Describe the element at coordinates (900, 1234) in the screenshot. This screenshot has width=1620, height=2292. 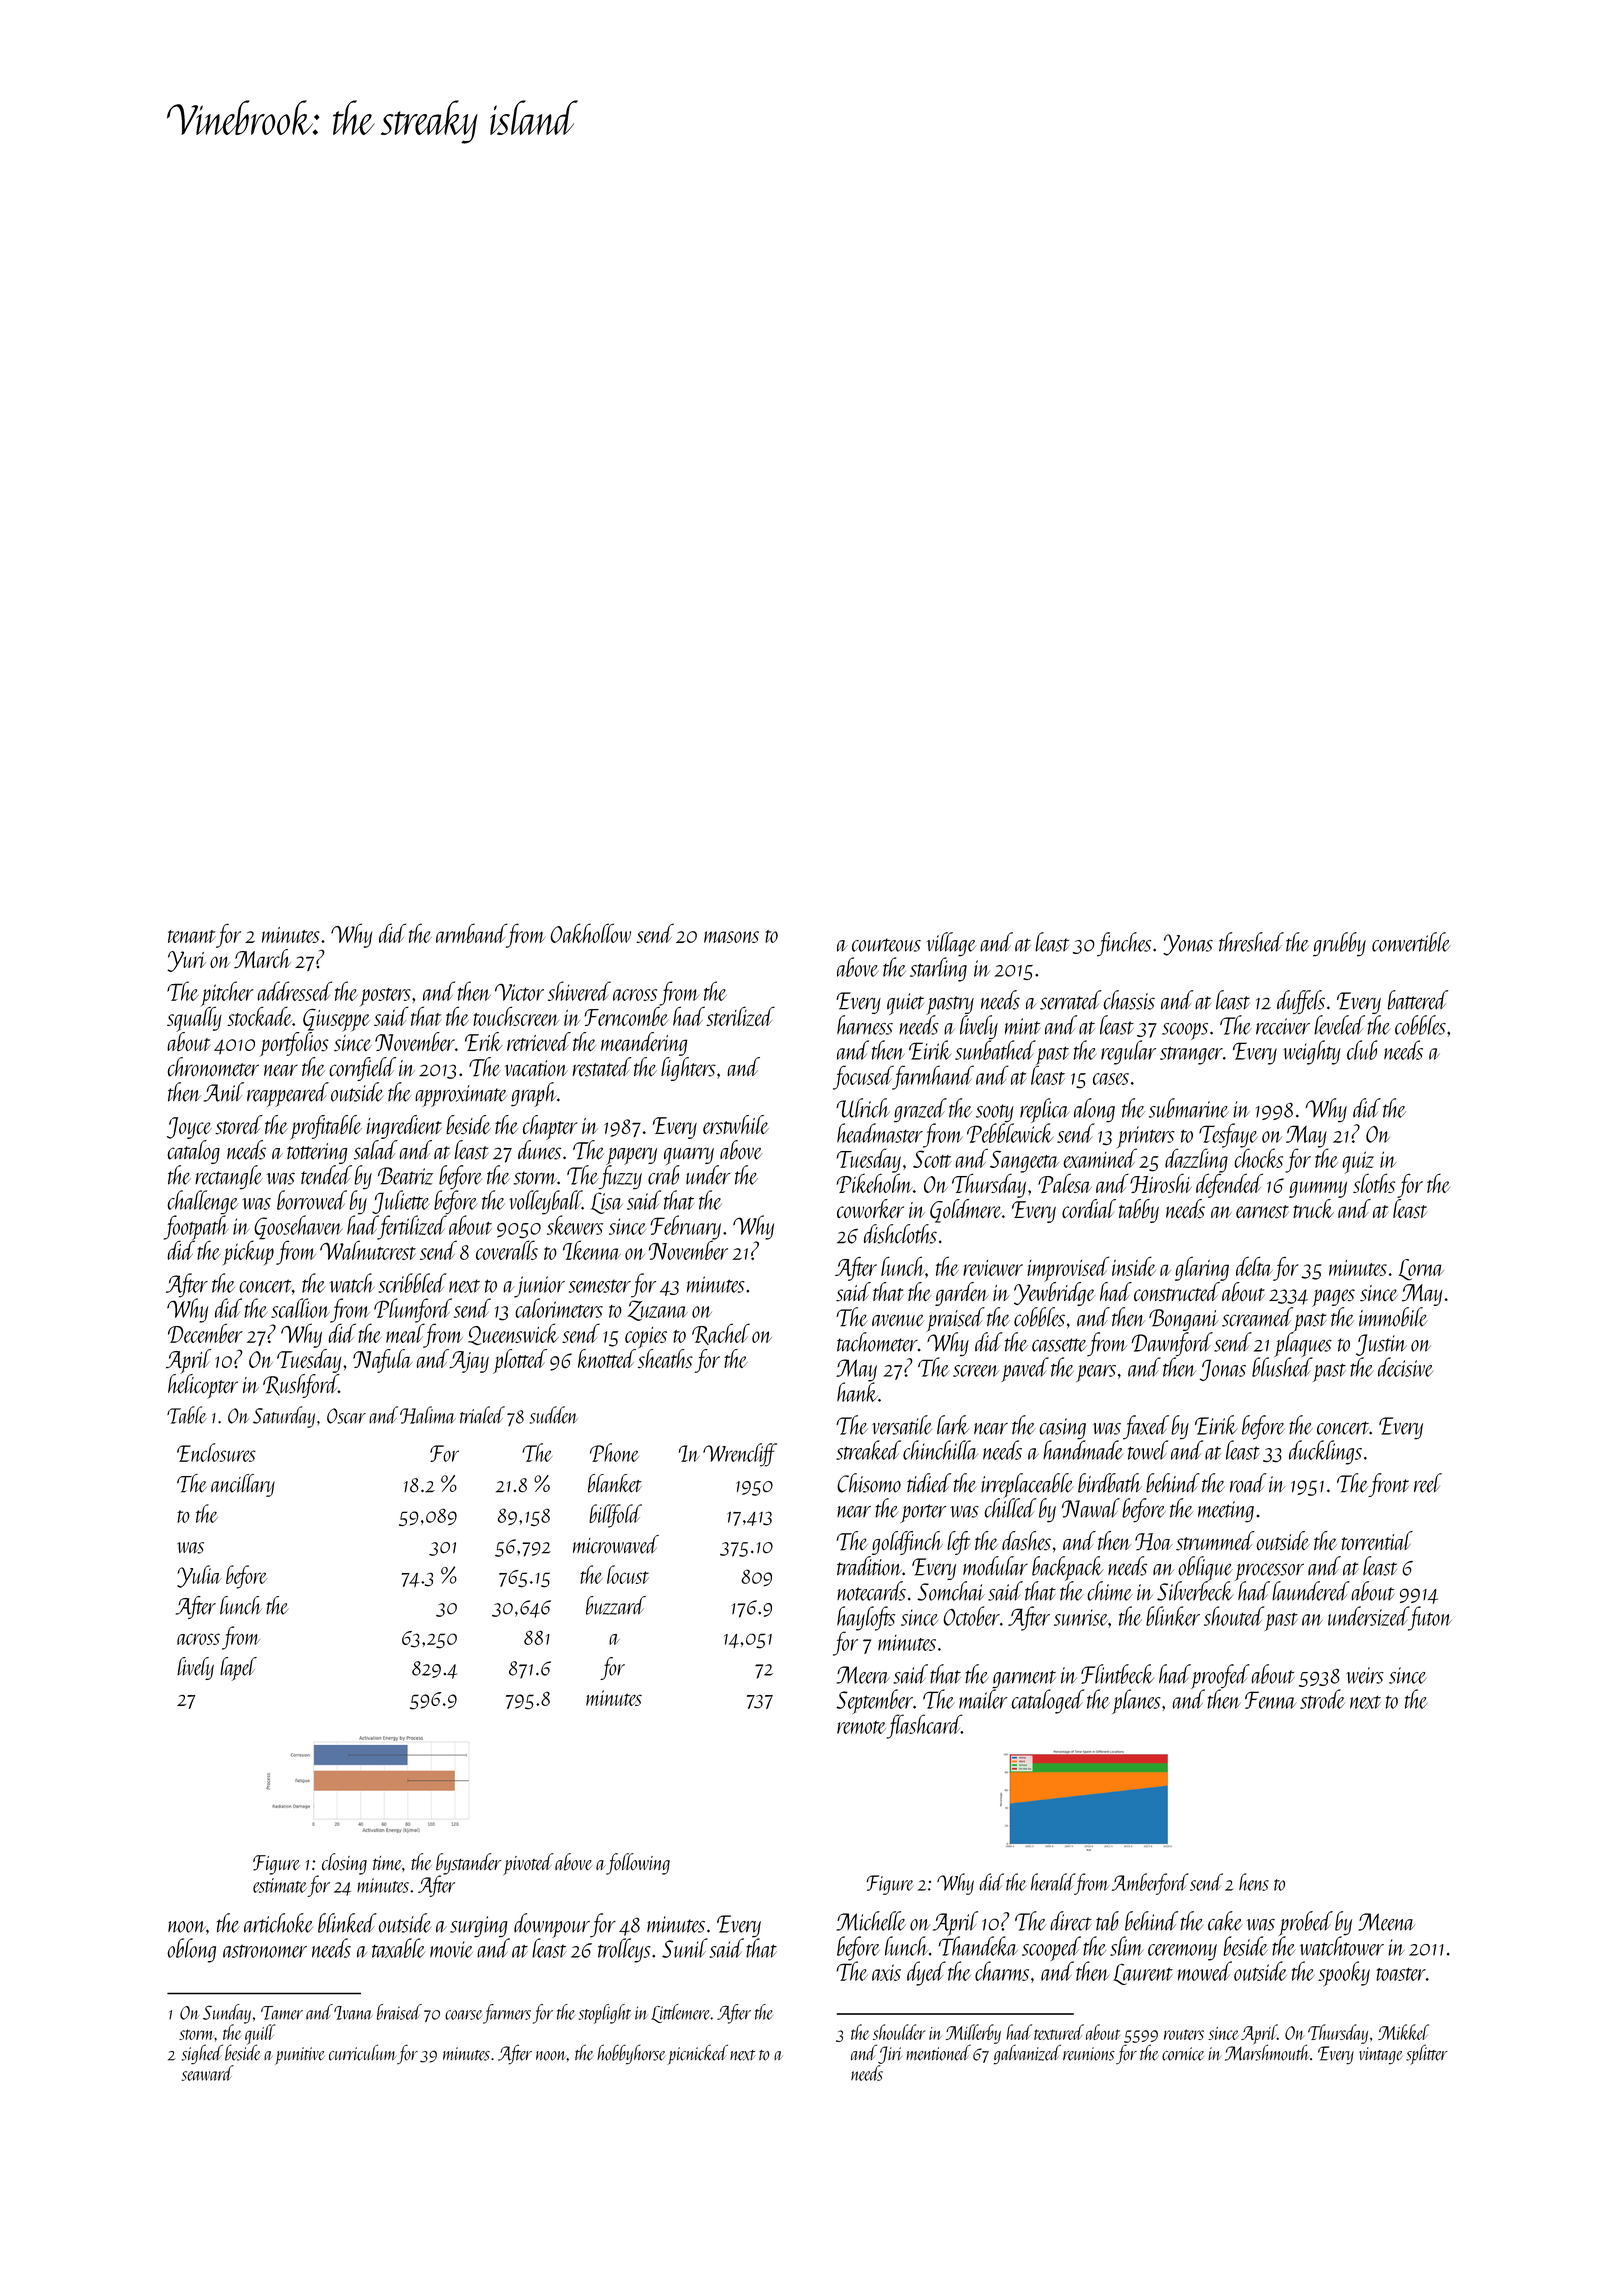
I see `dishcloths` at that location.
